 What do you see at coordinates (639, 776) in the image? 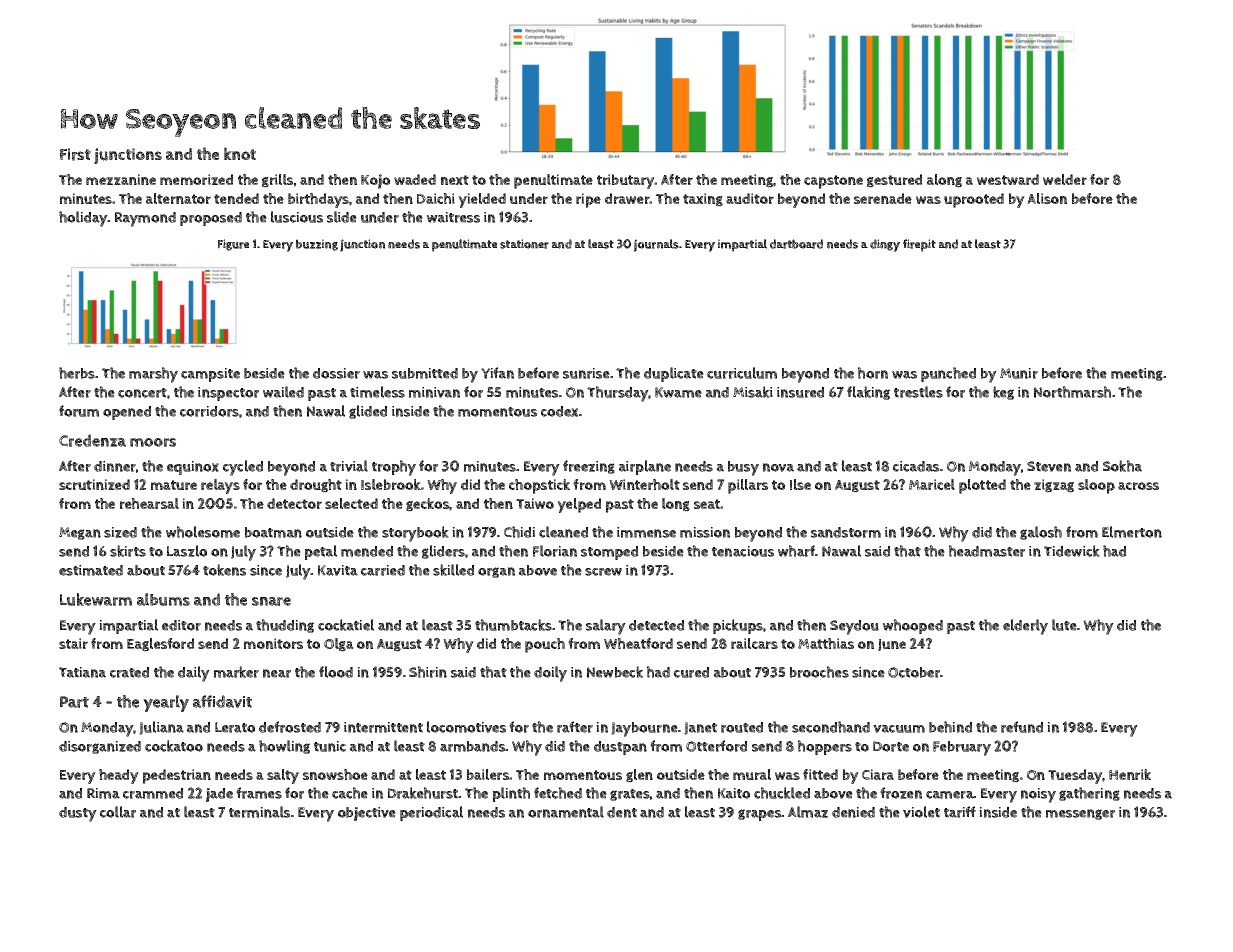
I see `glen` at bounding box center [639, 776].
